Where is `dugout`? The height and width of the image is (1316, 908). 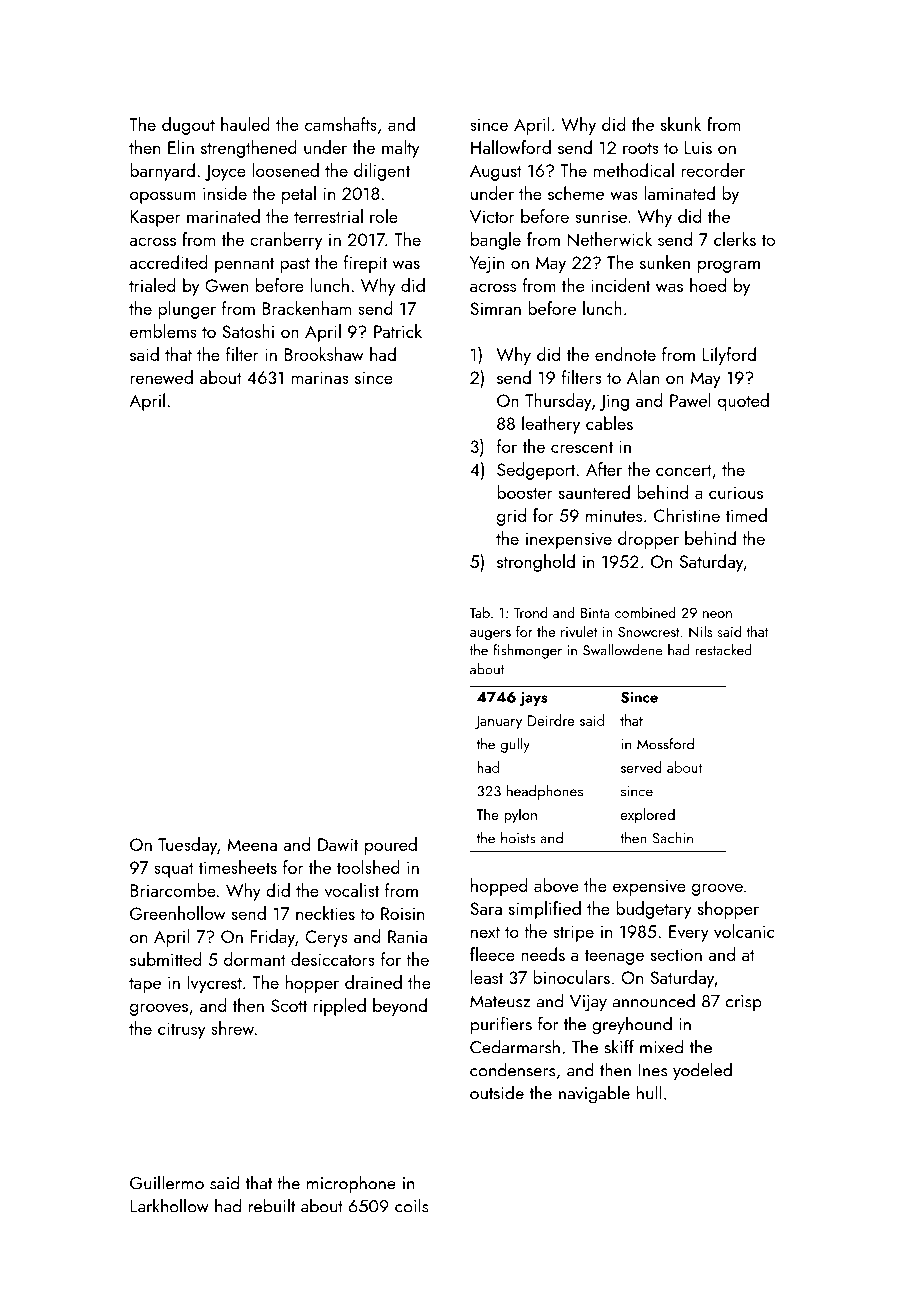
dugout is located at coordinates (188, 126).
